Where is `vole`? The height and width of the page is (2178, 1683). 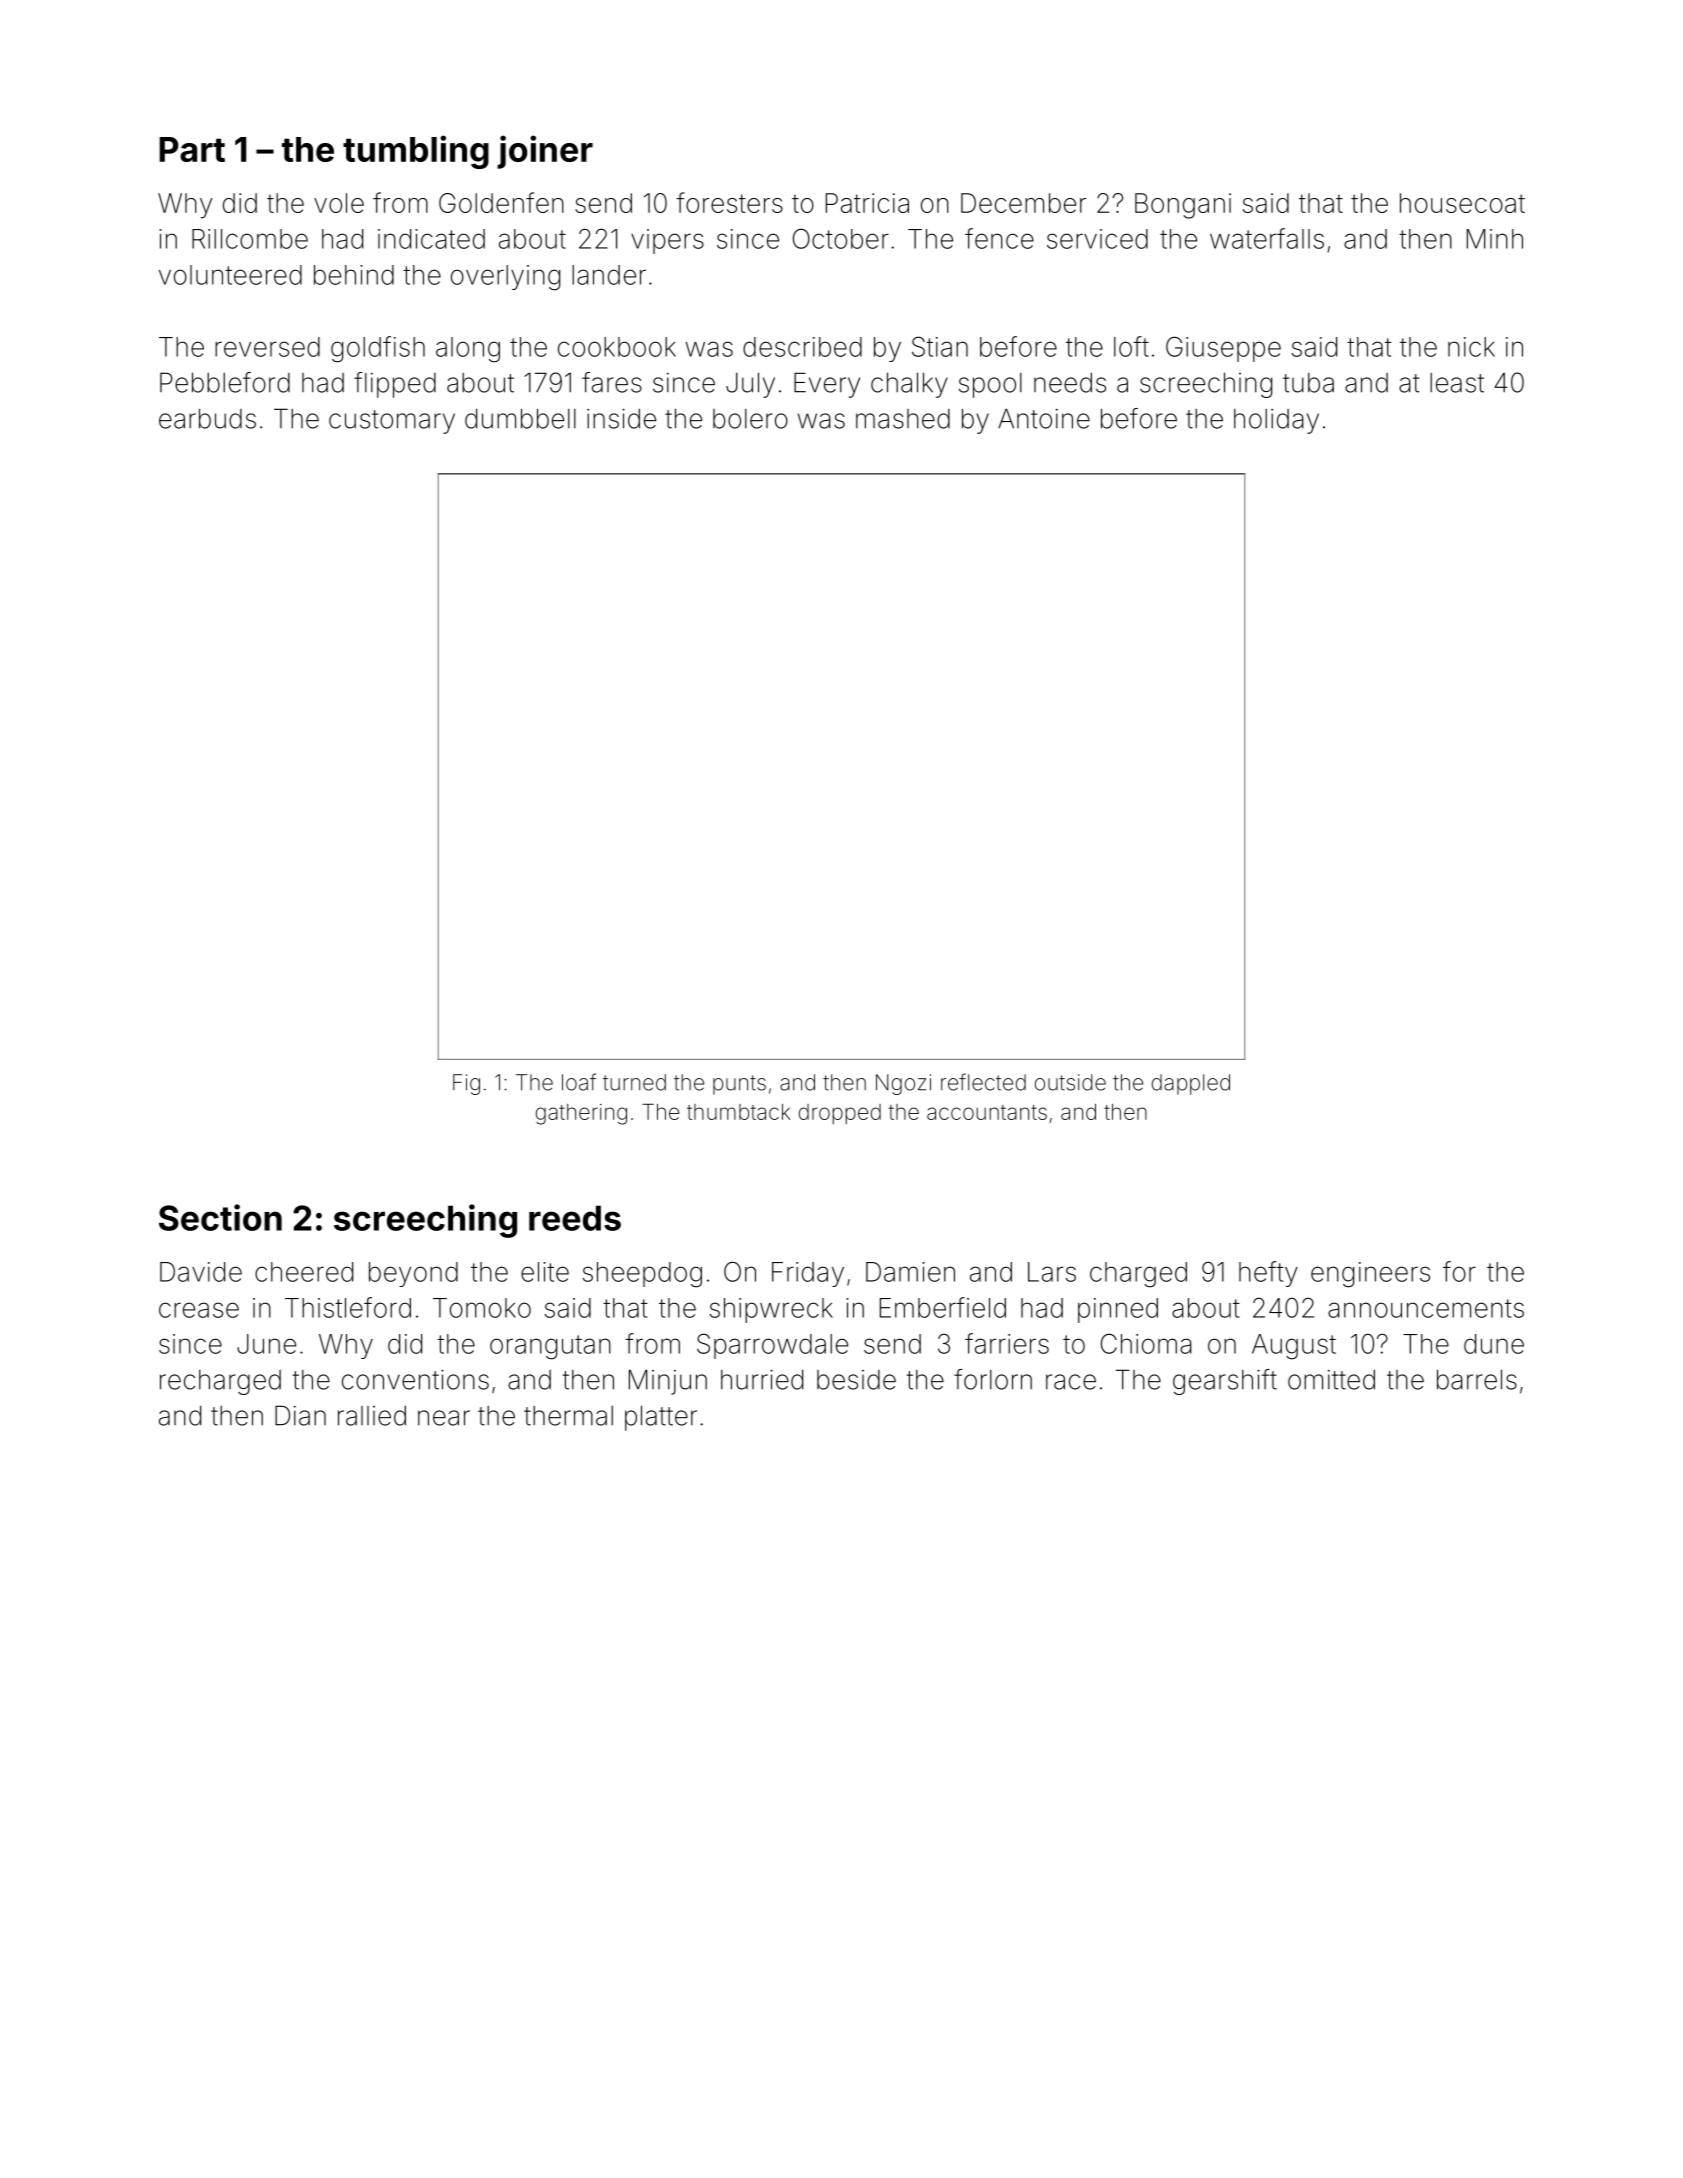 vole is located at coordinates (339, 203).
